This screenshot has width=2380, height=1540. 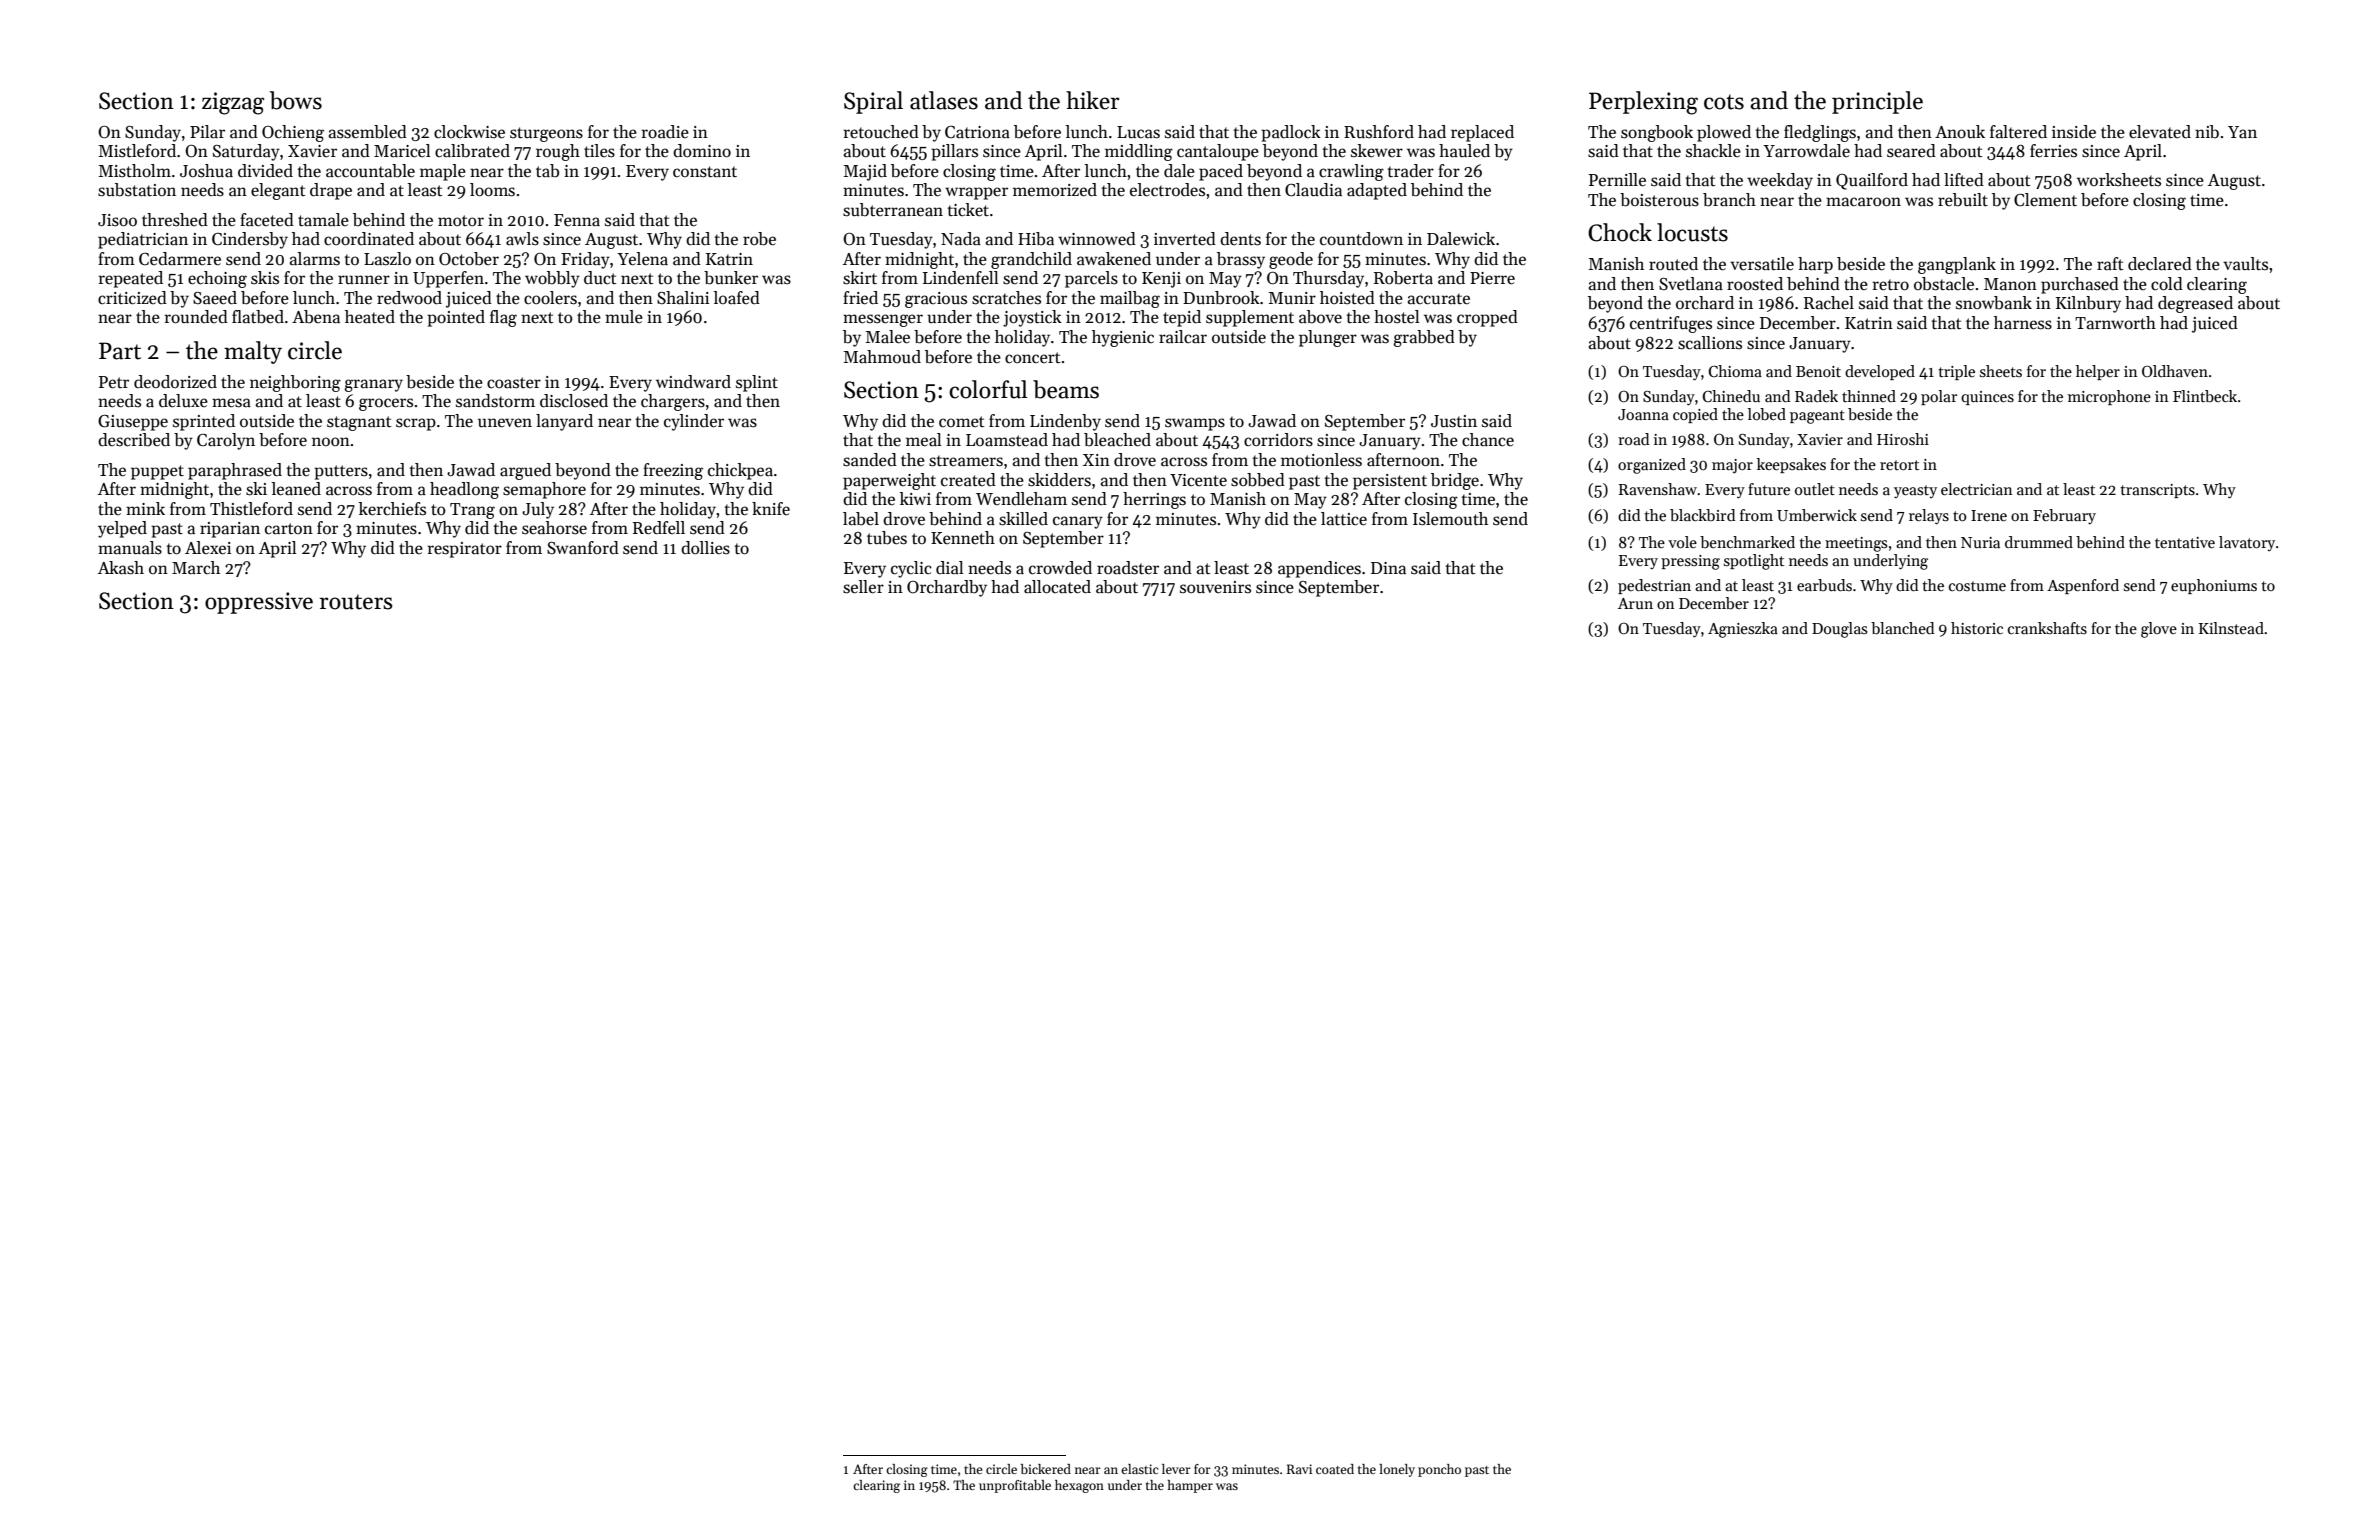 I want to click on souvenirs, so click(x=1215, y=587).
